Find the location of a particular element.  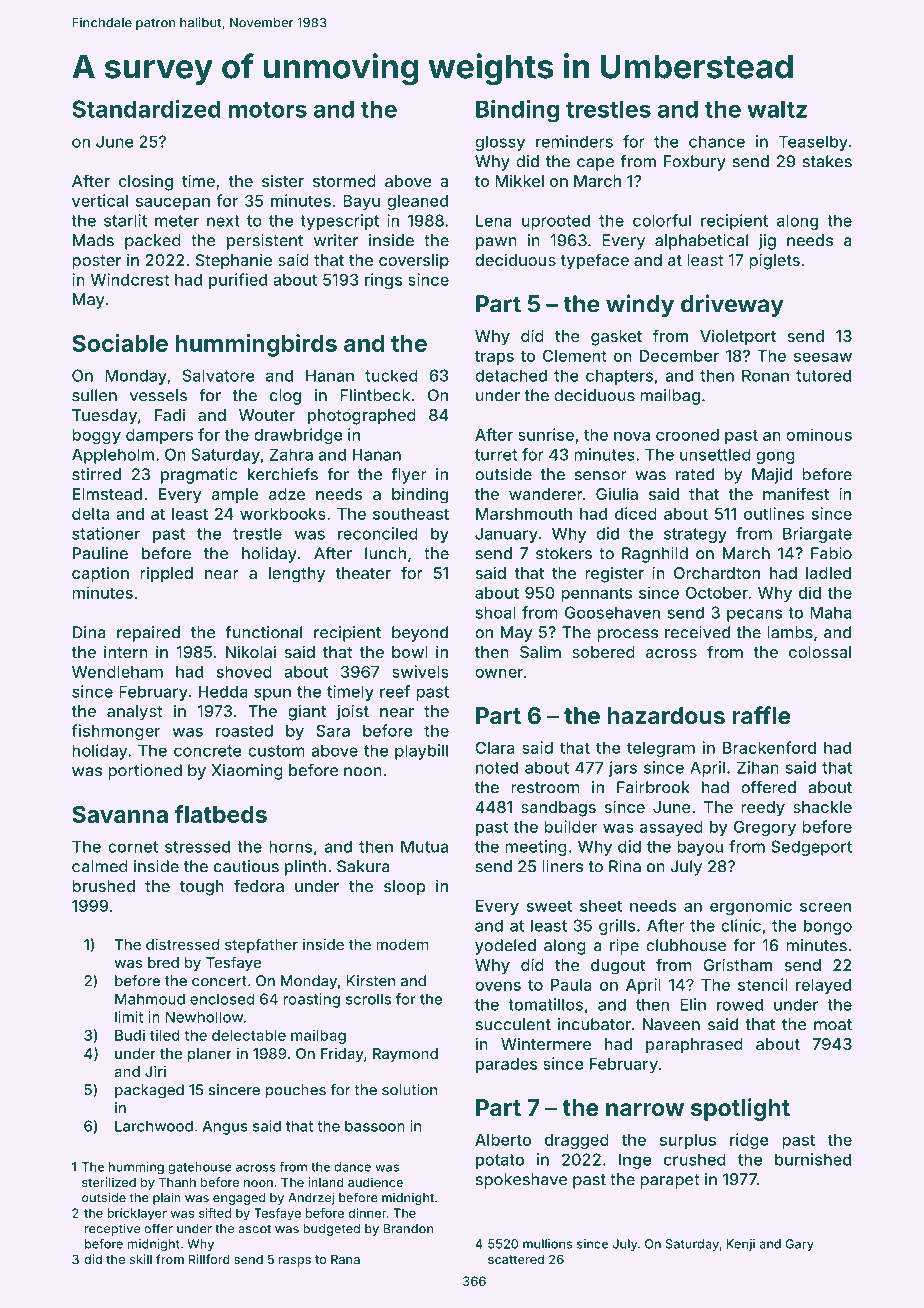

December is located at coordinates (679, 356).
